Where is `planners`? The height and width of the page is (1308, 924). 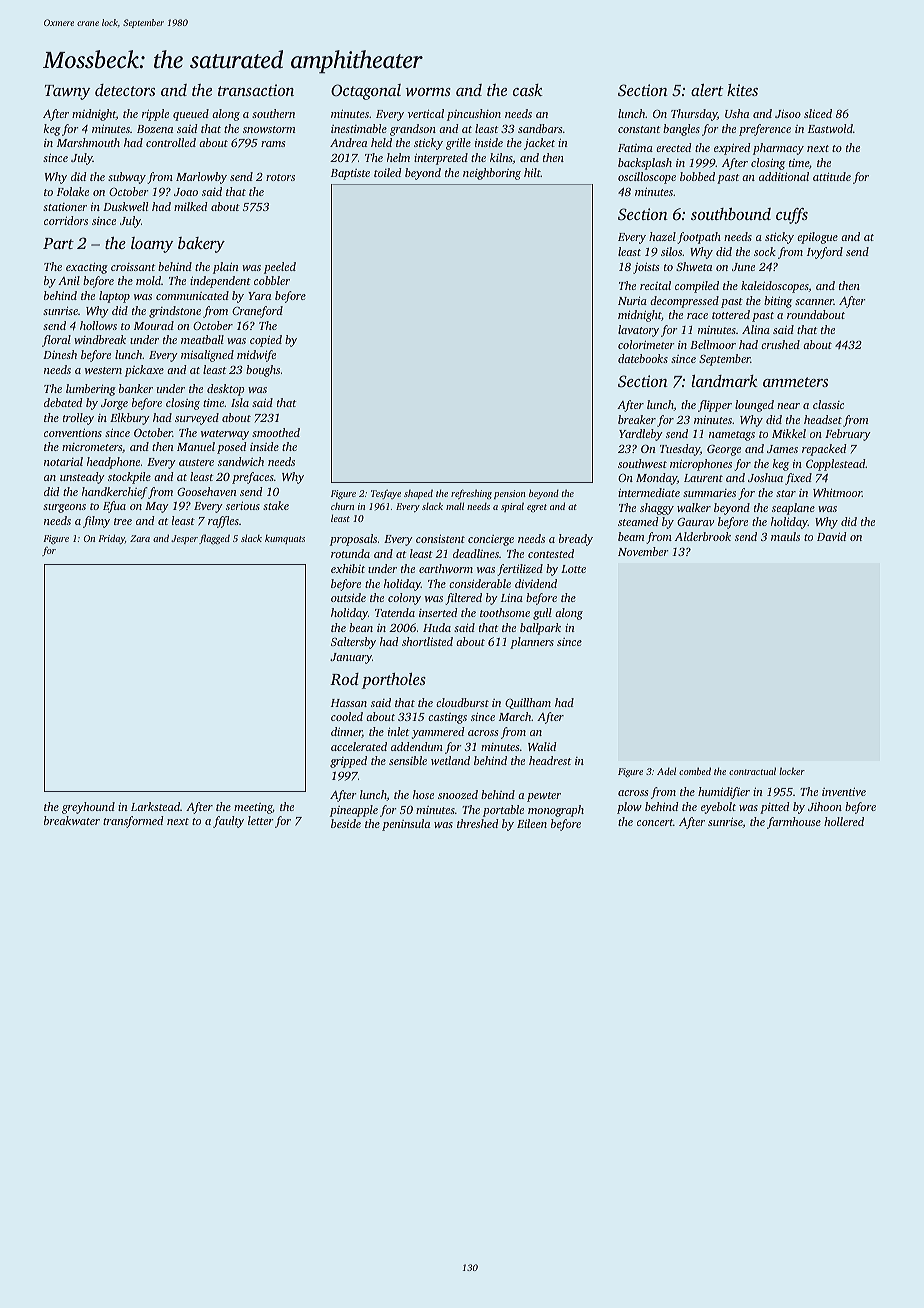 planners is located at coordinates (532, 643).
